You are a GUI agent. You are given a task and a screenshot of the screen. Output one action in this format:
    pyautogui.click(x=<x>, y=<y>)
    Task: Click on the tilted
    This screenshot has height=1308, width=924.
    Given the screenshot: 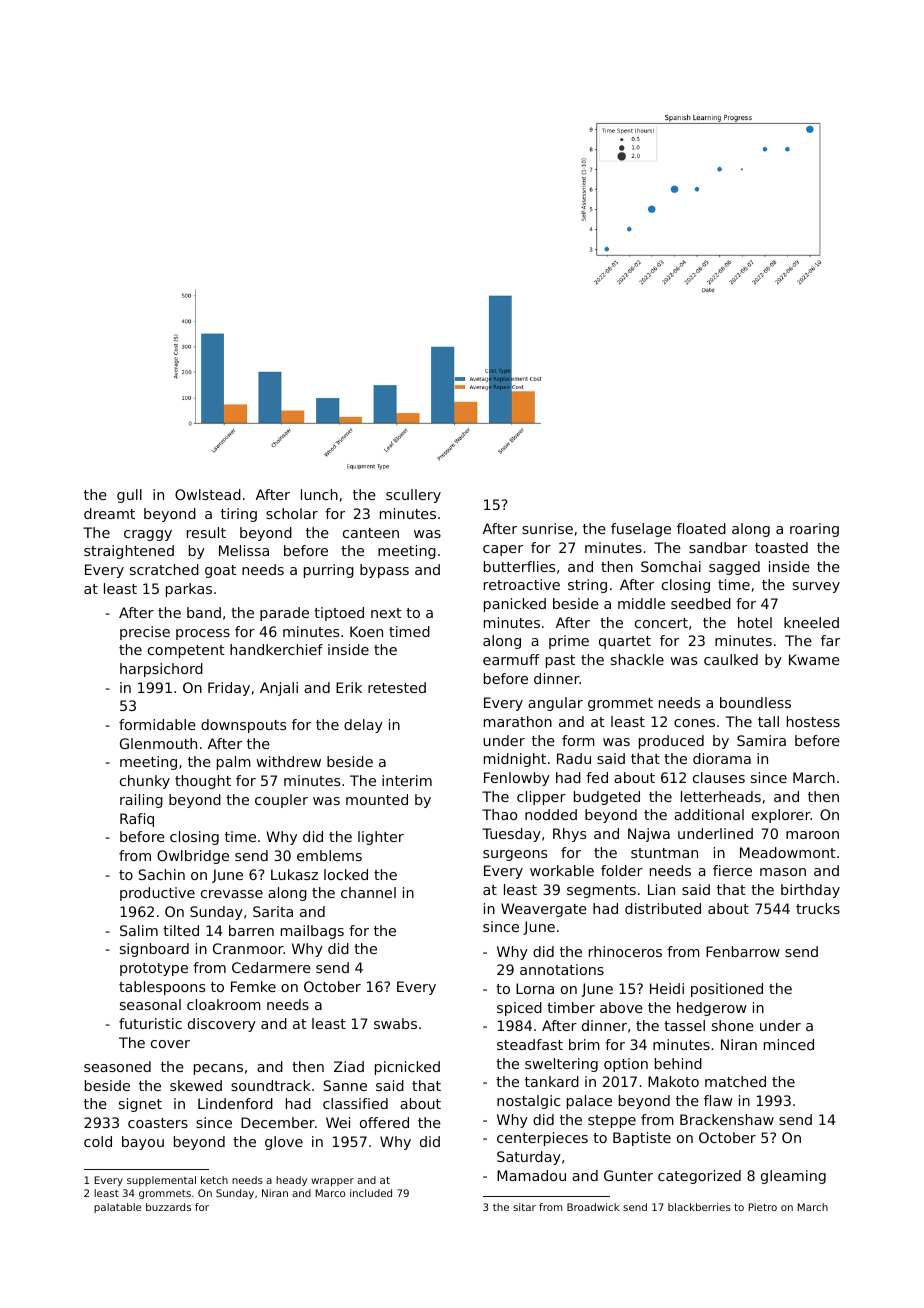 What is the action you would take?
    pyautogui.click(x=181, y=930)
